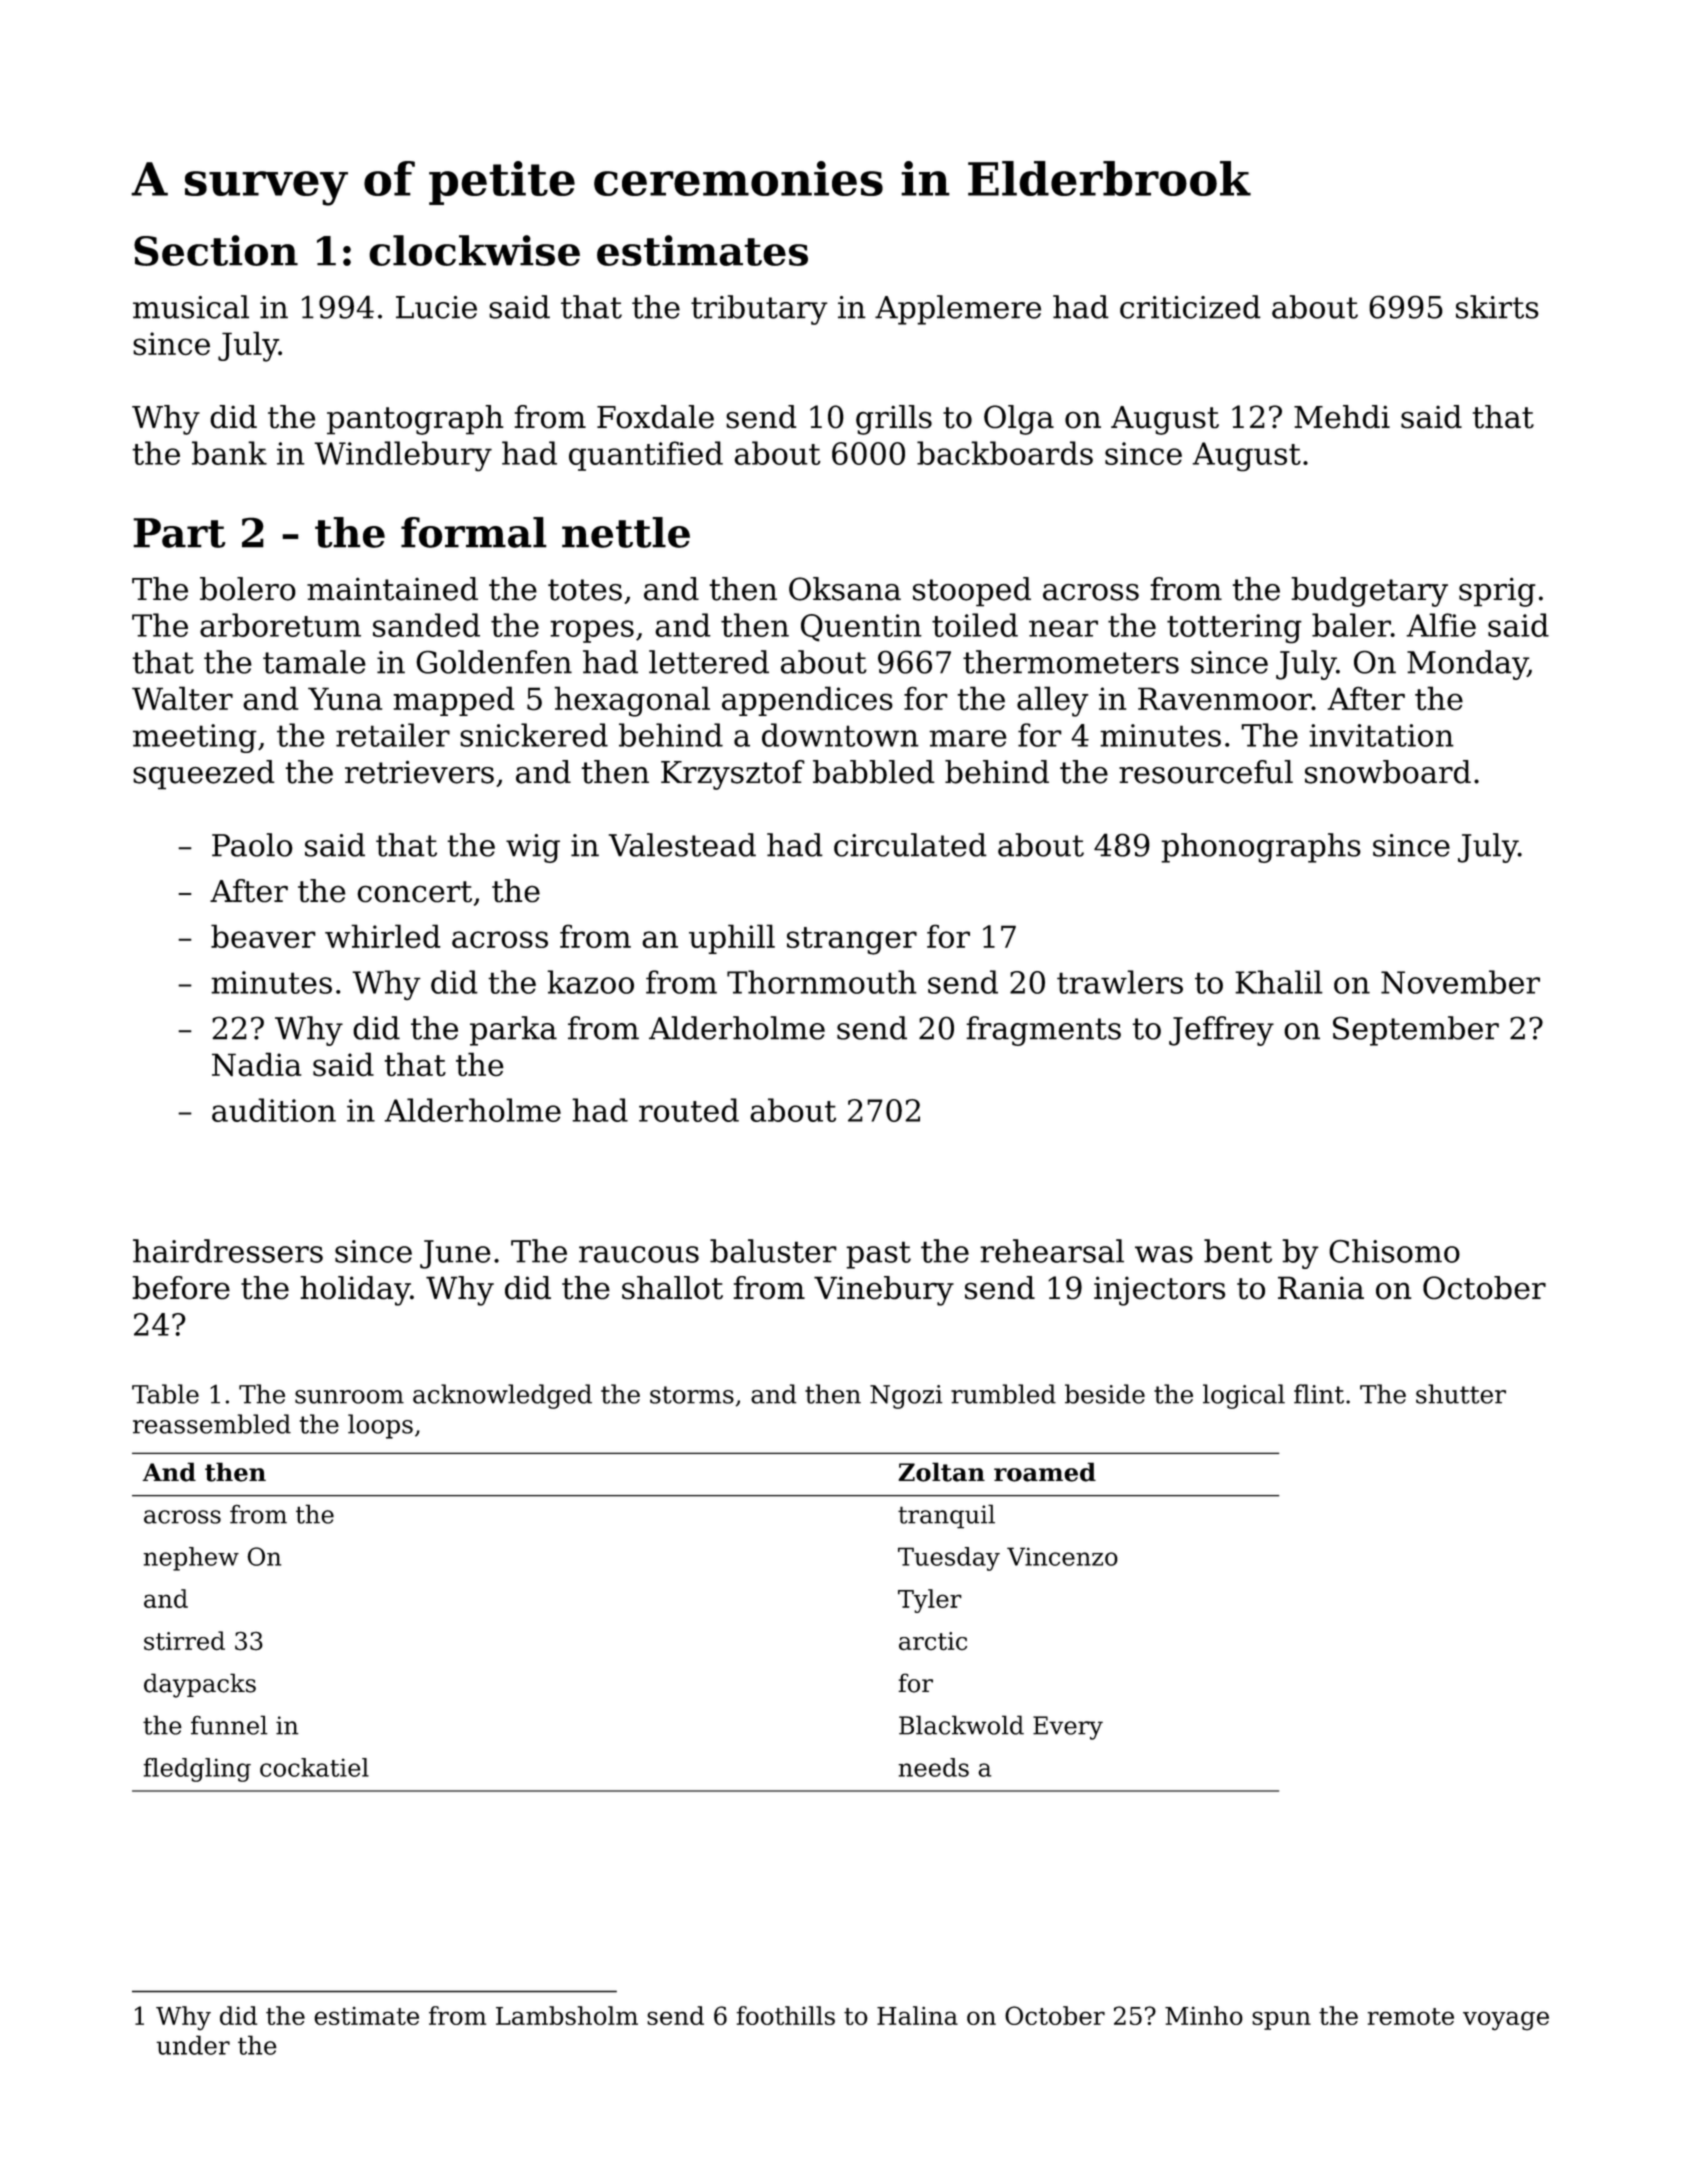  What do you see at coordinates (1369, 592) in the screenshot?
I see `budgetary` at bounding box center [1369, 592].
